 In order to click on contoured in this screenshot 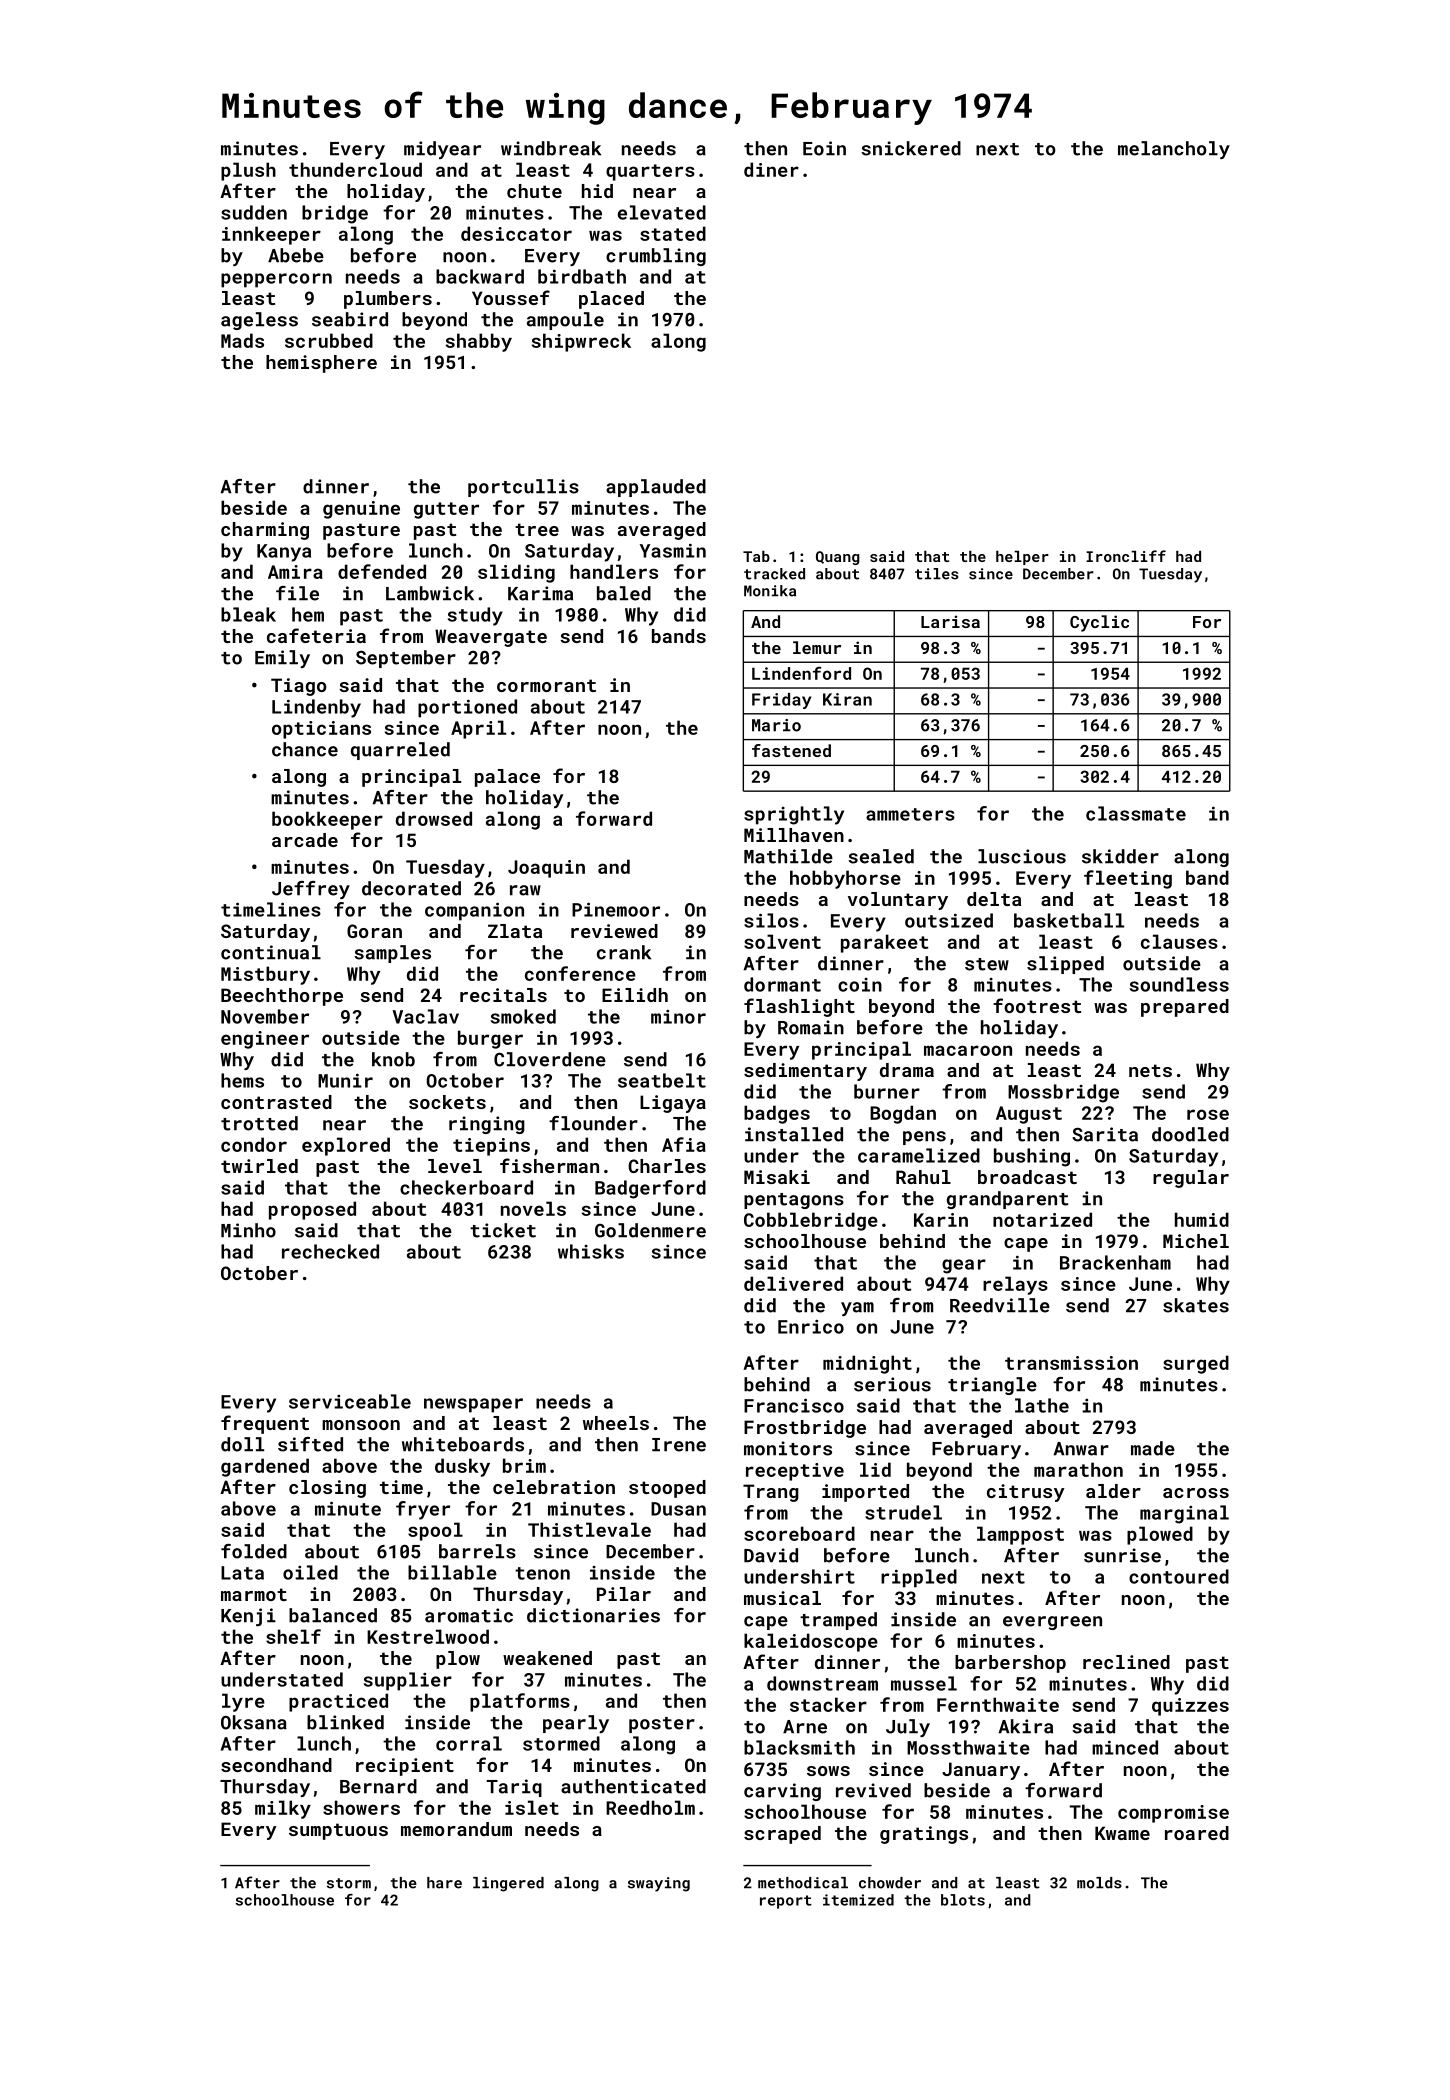, I will do `click(1179, 1576)`.
